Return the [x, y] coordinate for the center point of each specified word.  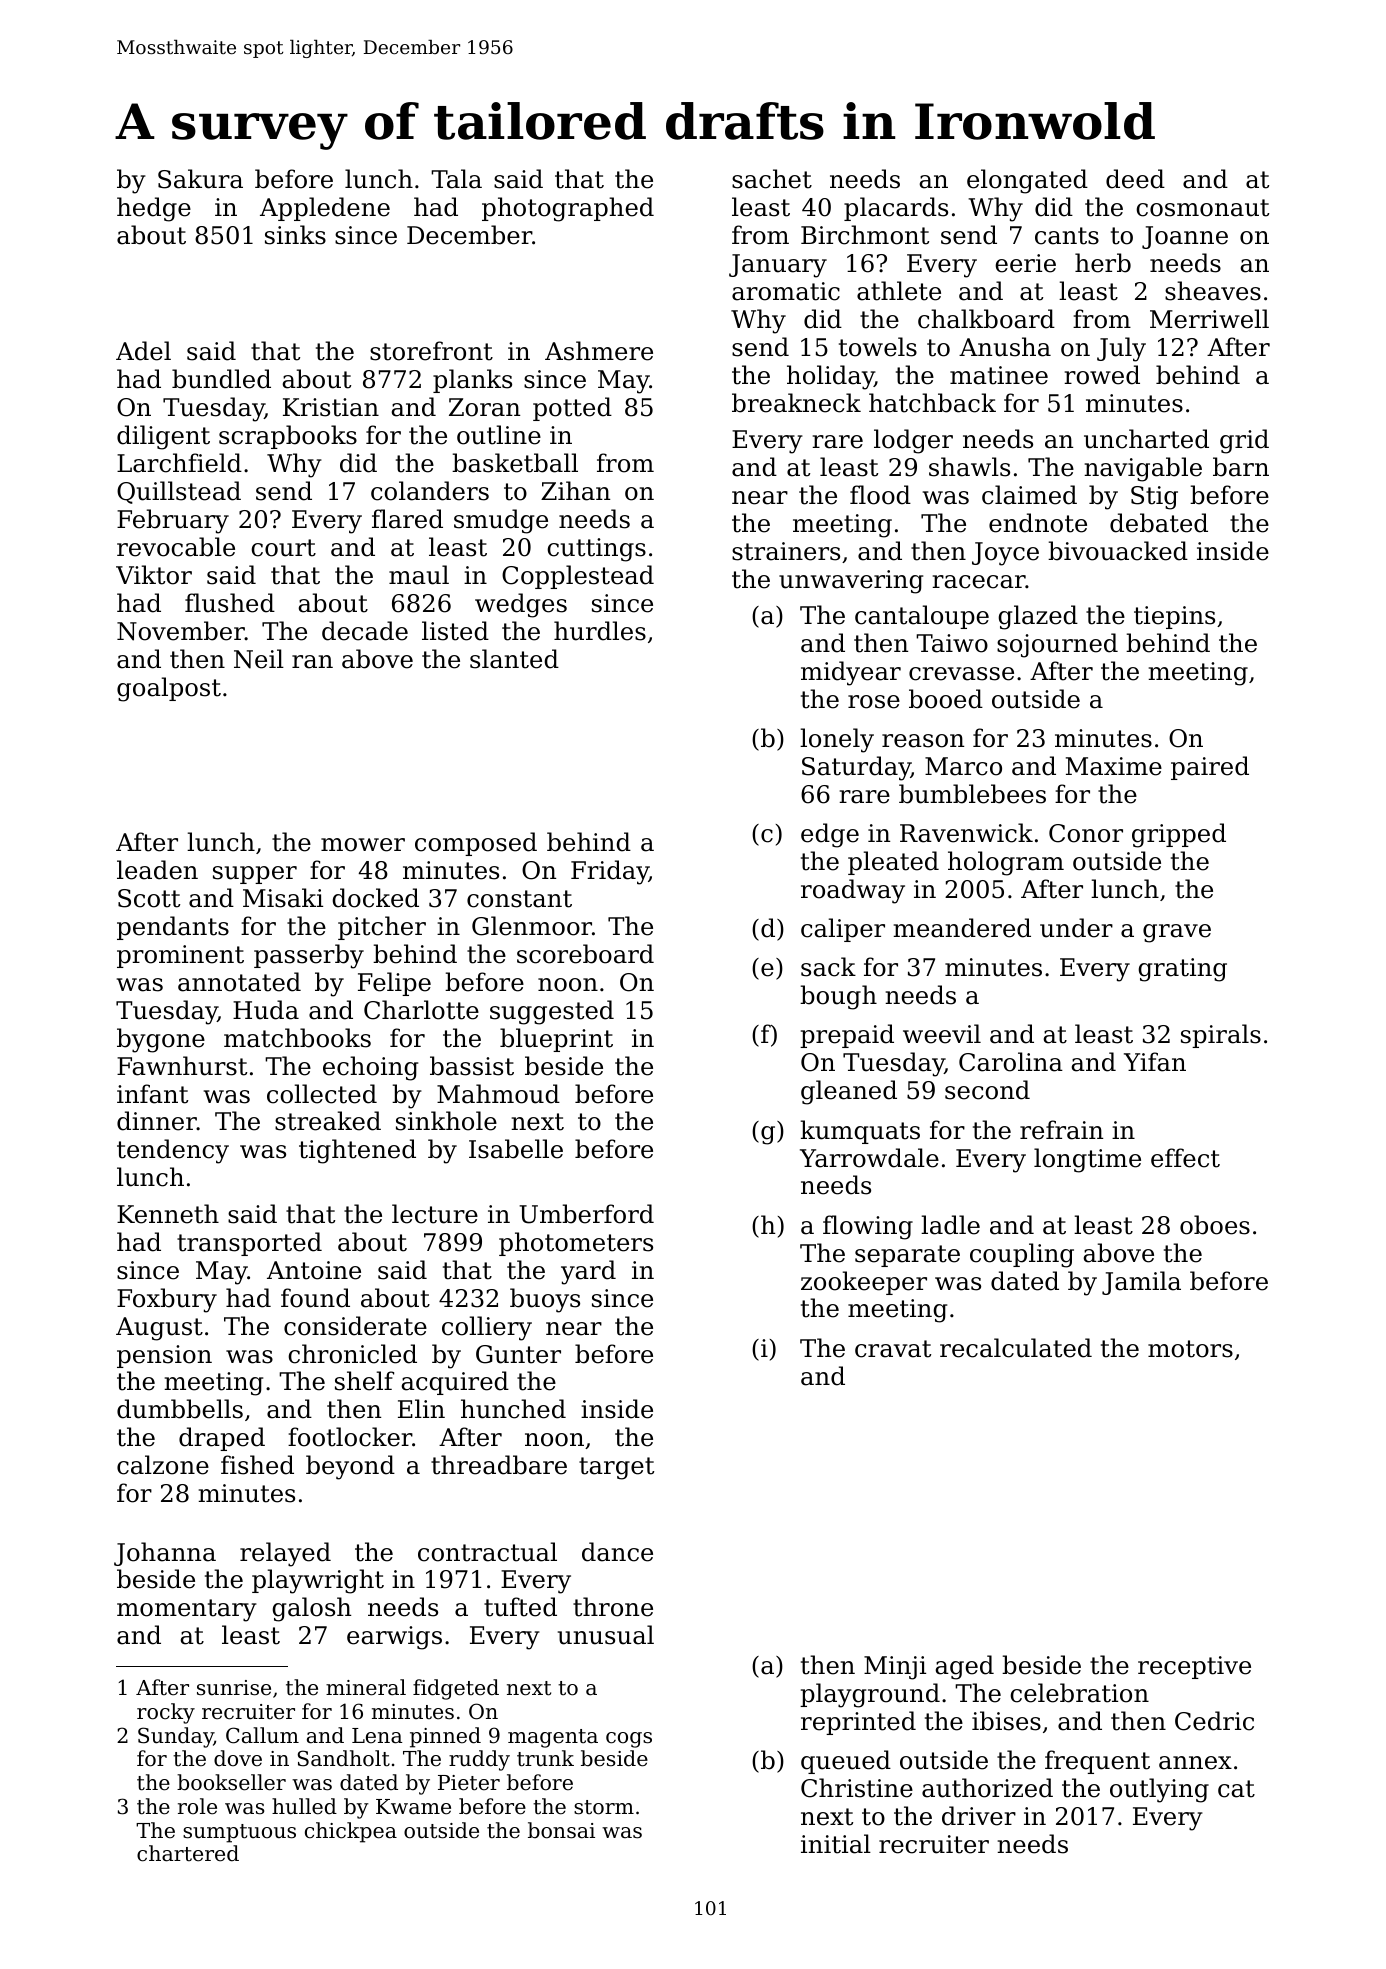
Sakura [200, 179]
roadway [853, 891]
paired [1210, 768]
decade [365, 631]
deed [1135, 179]
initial [836, 1844]
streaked [328, 1121]
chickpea [351, 1832]
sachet [772, 179]
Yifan [1155, 1062]
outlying [1159, 1790]
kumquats [860, 1132]
